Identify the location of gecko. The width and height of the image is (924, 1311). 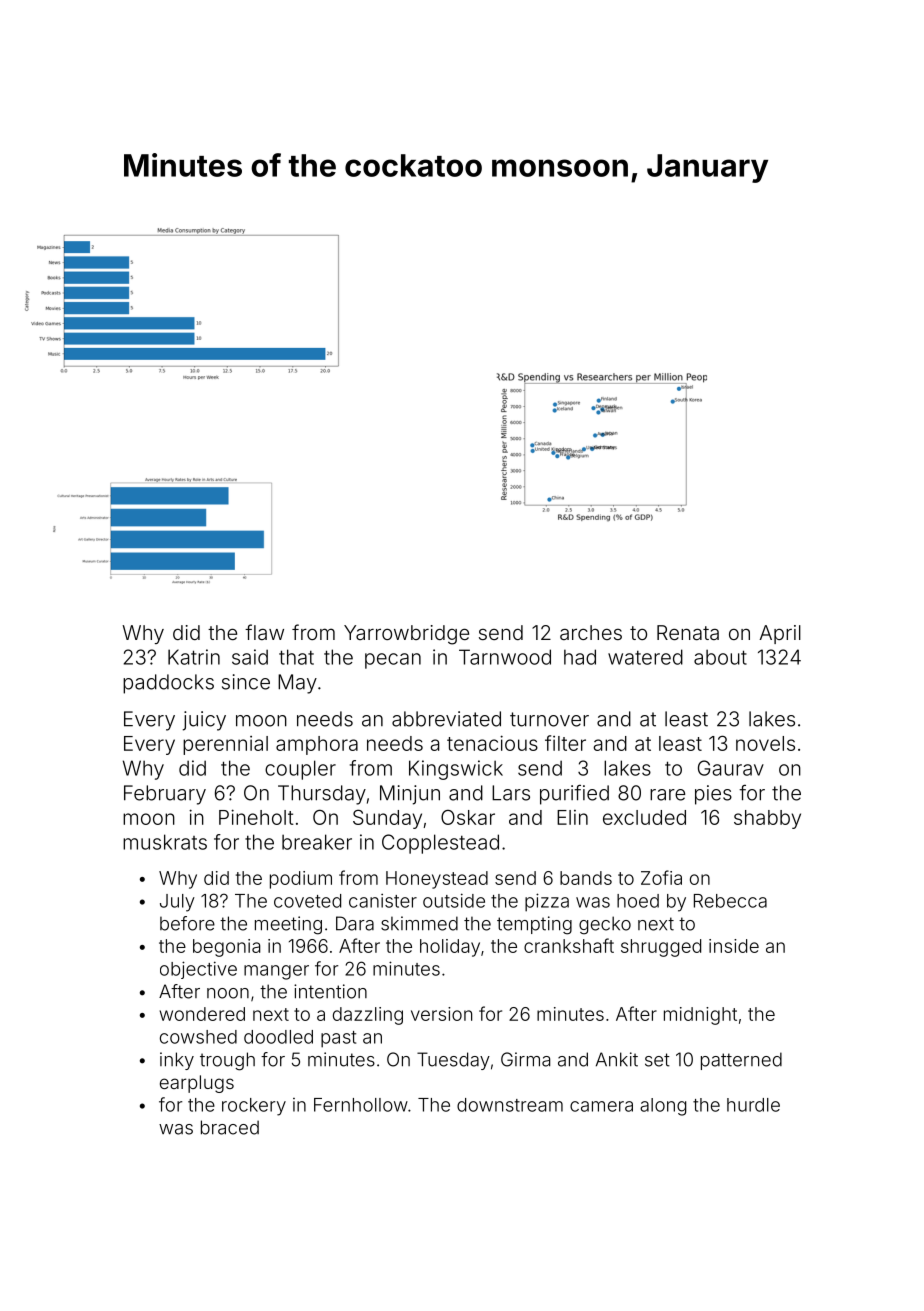
(605, 925).
